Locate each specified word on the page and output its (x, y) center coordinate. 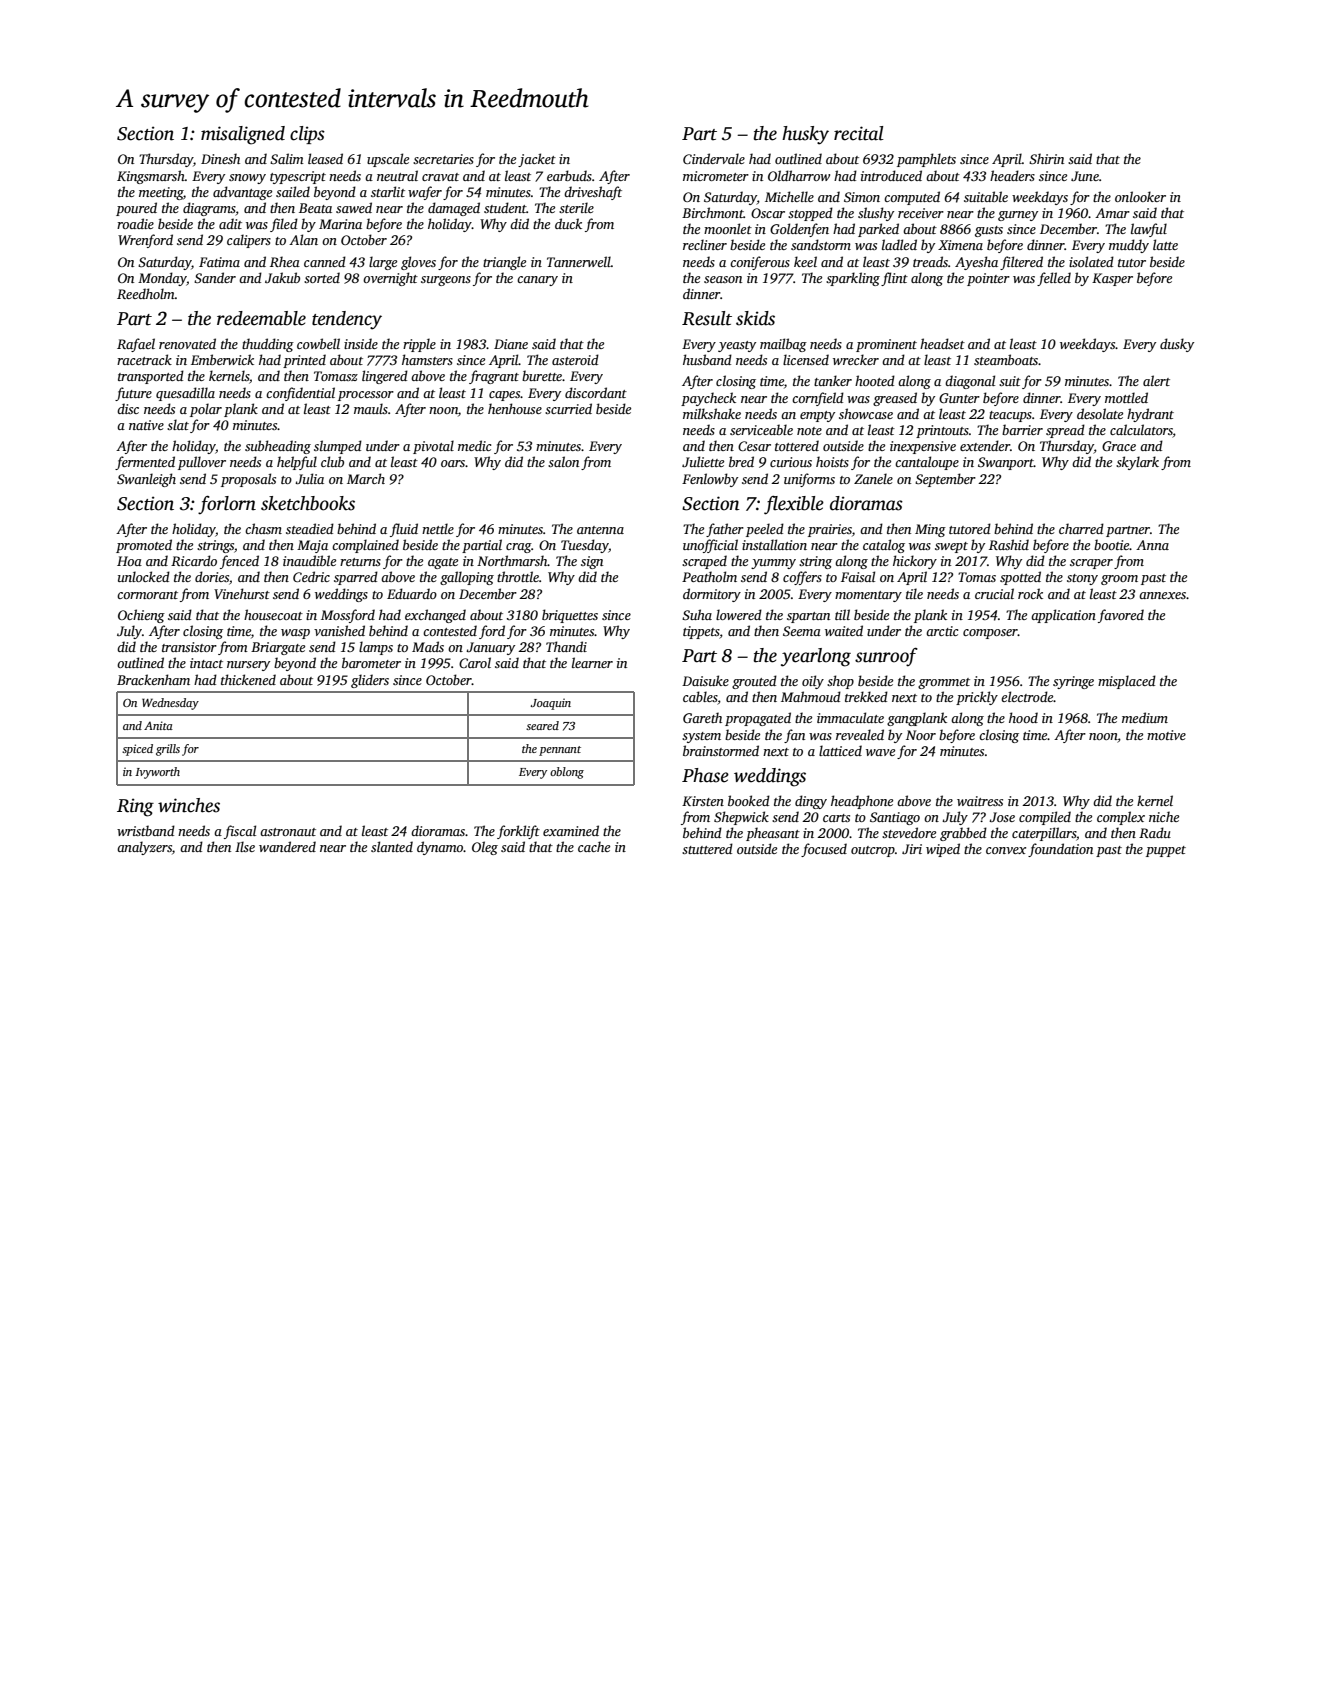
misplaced (1127, 682)
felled (1054, 279)
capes (505, 396)
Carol (475, 662)
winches (189, 805)
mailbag (783, 345)
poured (136, 209)
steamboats (1006, 359)
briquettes (570, 616)
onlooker (1140, 196)
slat (178, 424)
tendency (347, 320)
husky (805, 135)
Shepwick (741, 818)
